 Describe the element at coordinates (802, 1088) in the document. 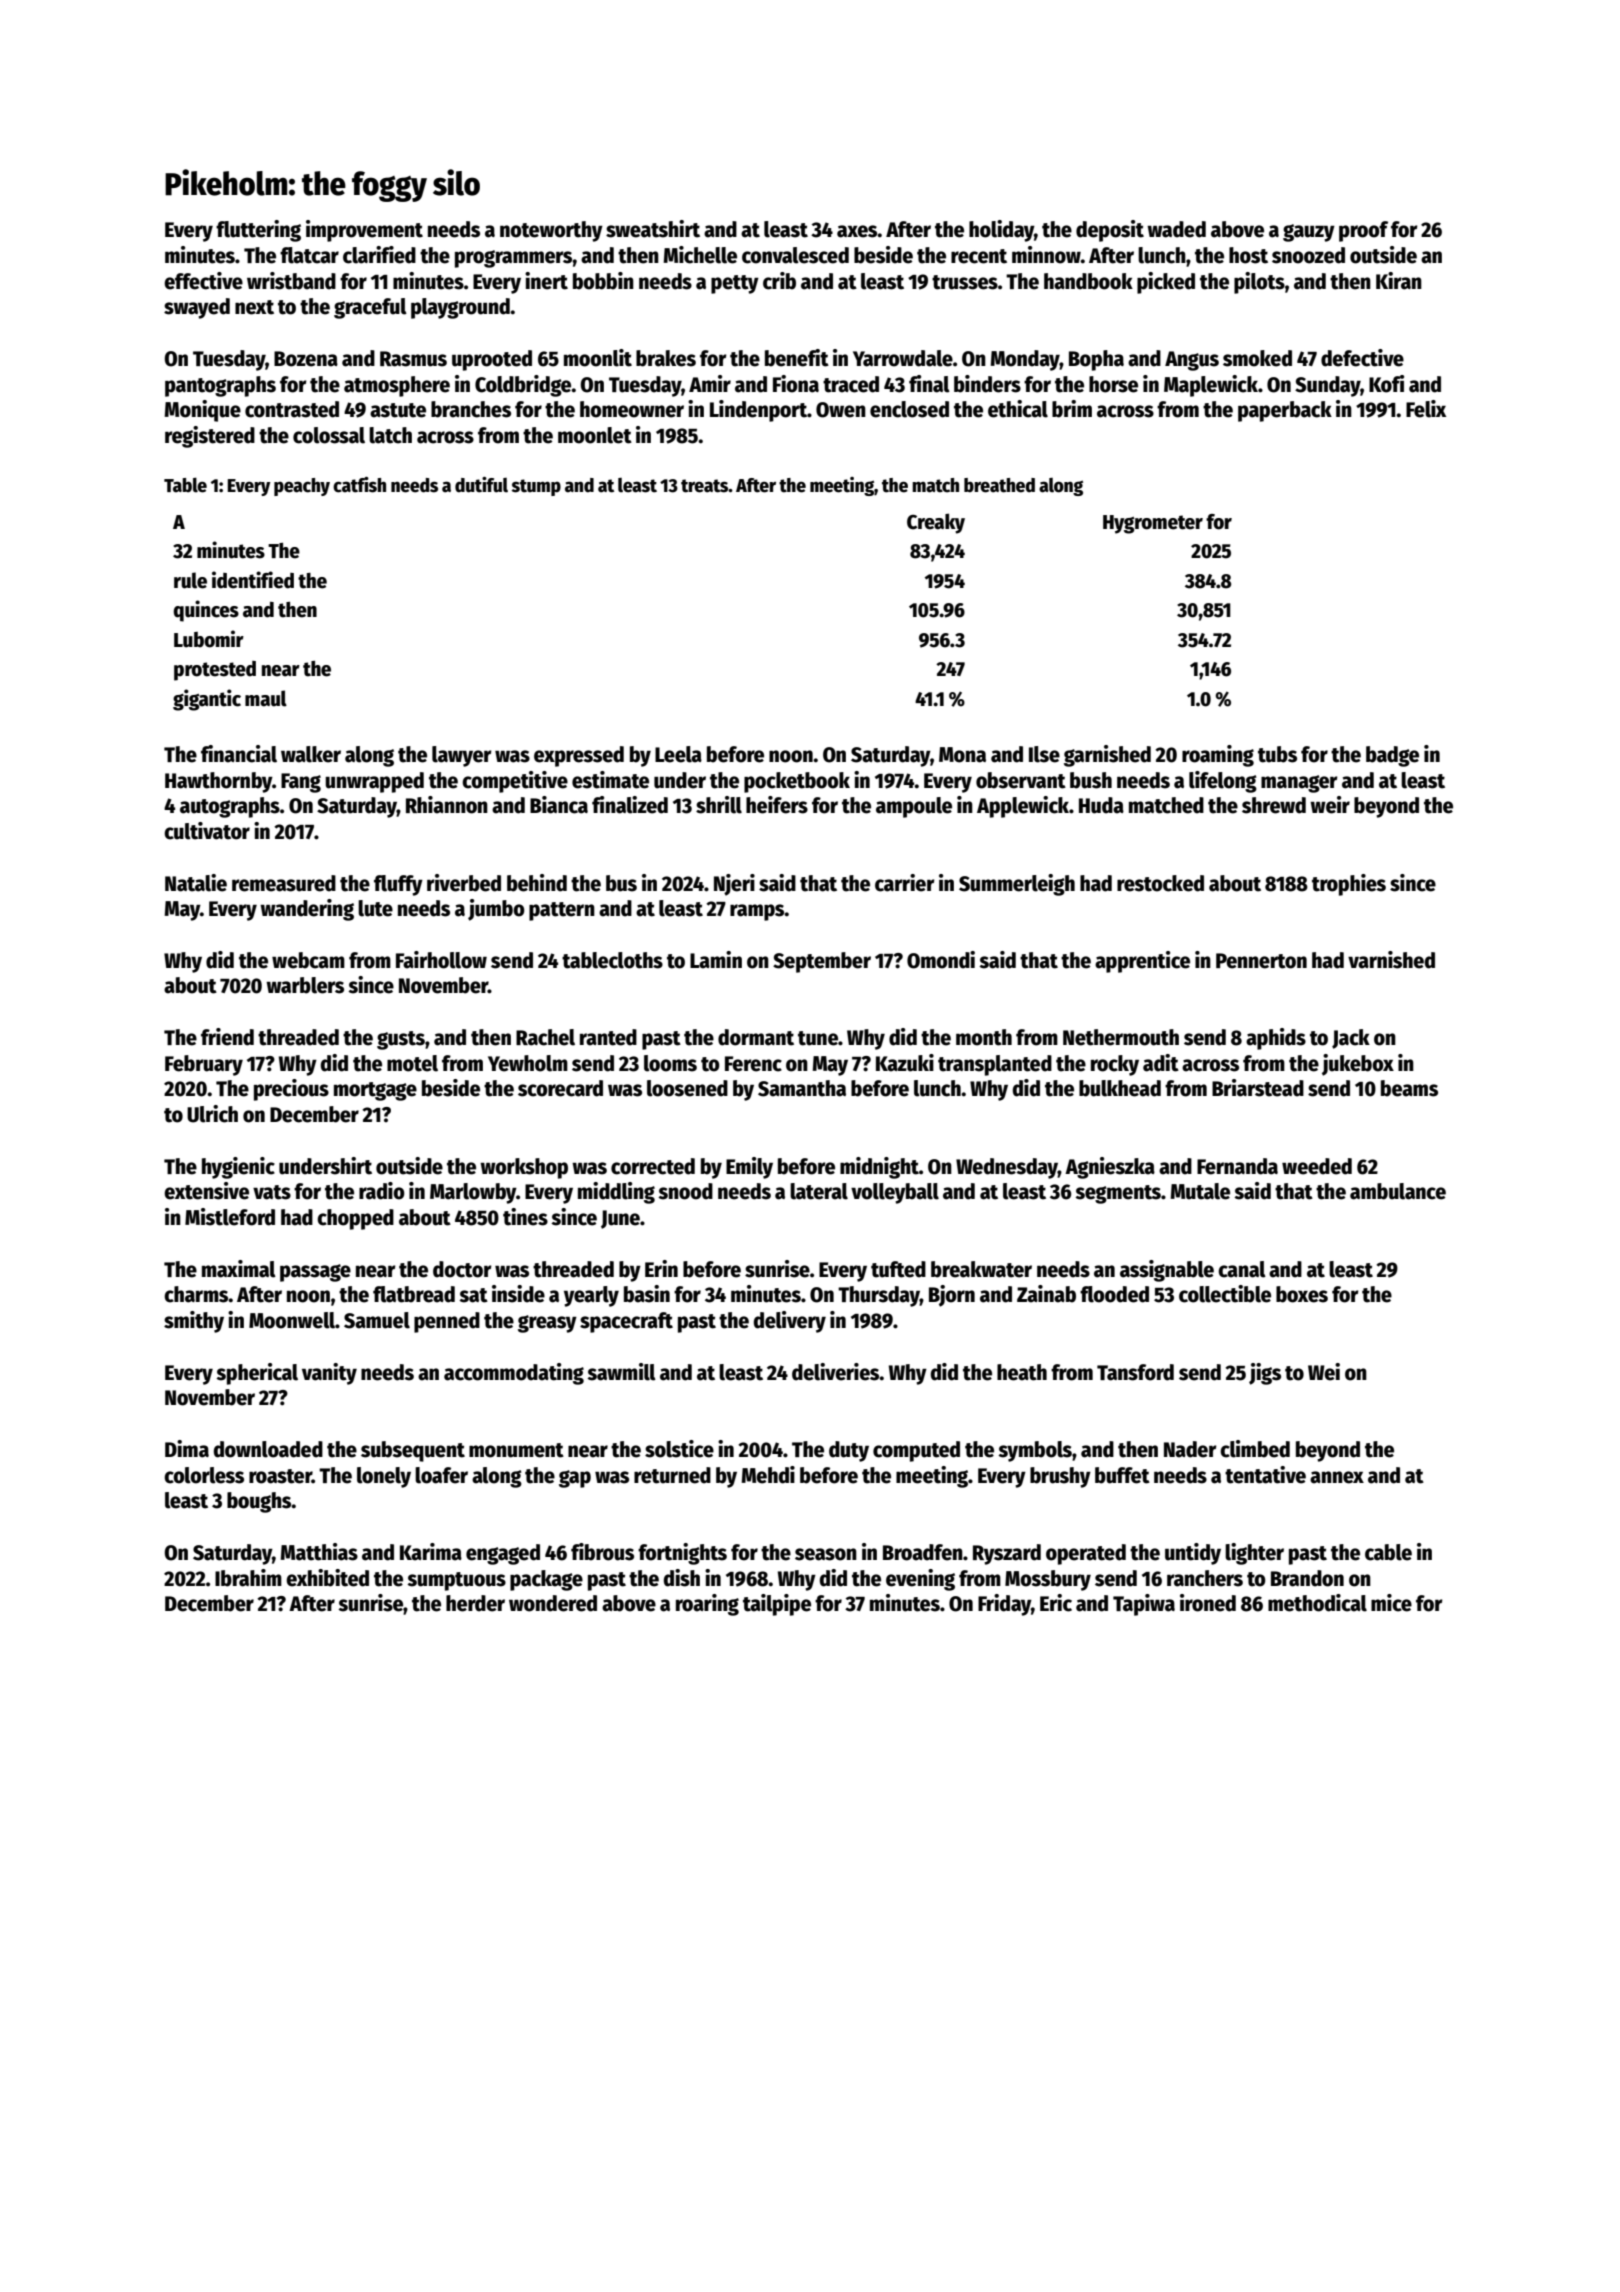

I see `Samantha` at that location.
